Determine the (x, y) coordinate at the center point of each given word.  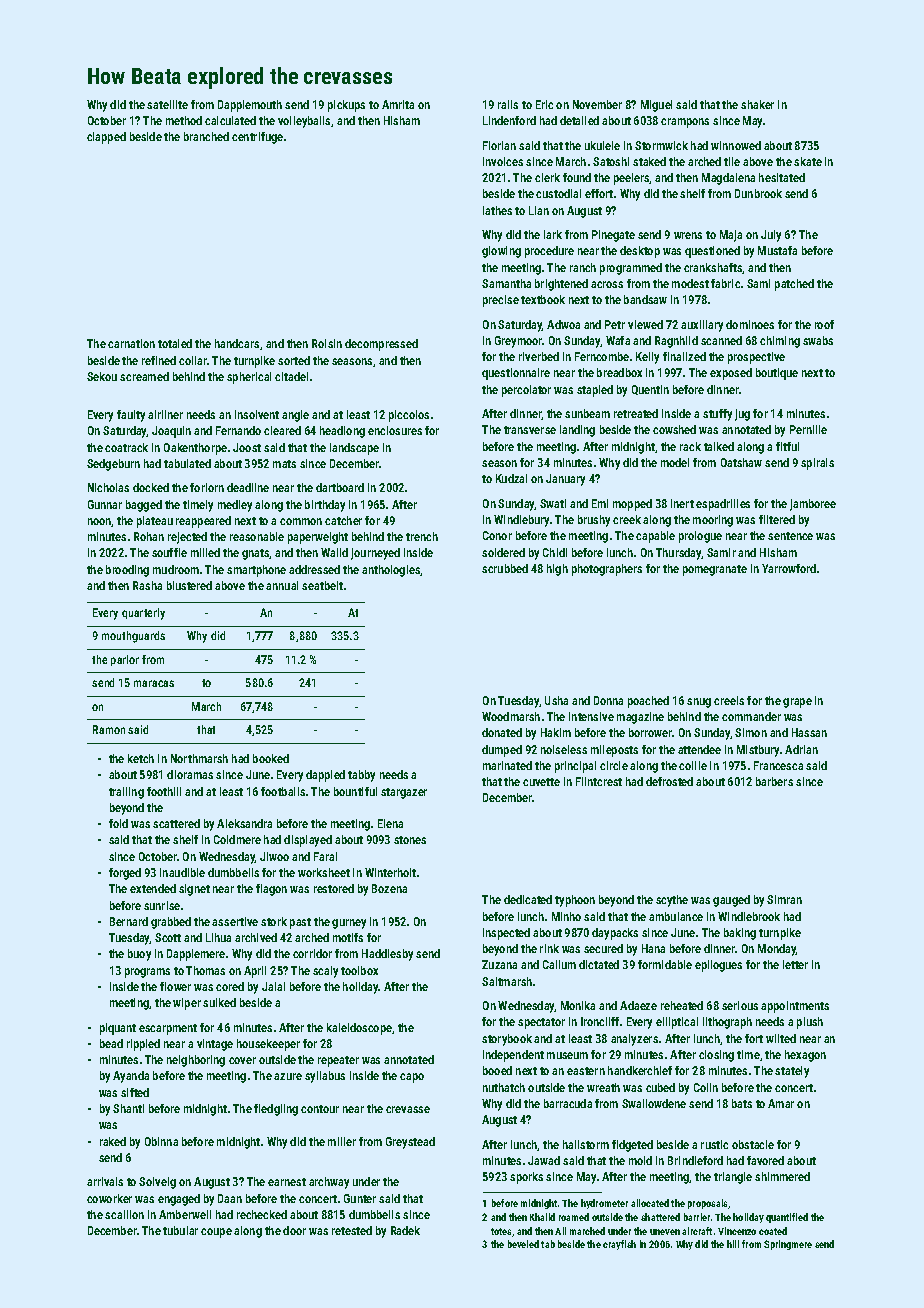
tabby (361, 776)
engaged (179, 1200)
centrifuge (257, 138)
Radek (405, 1230)
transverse (530, 430)
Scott (168, 937)
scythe (672, 901)
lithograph (727, 1023)
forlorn (207, 487)
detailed (579, 120)
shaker (757, 104)
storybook (507, 1040)
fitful (787, 446)
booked (271, 758)
